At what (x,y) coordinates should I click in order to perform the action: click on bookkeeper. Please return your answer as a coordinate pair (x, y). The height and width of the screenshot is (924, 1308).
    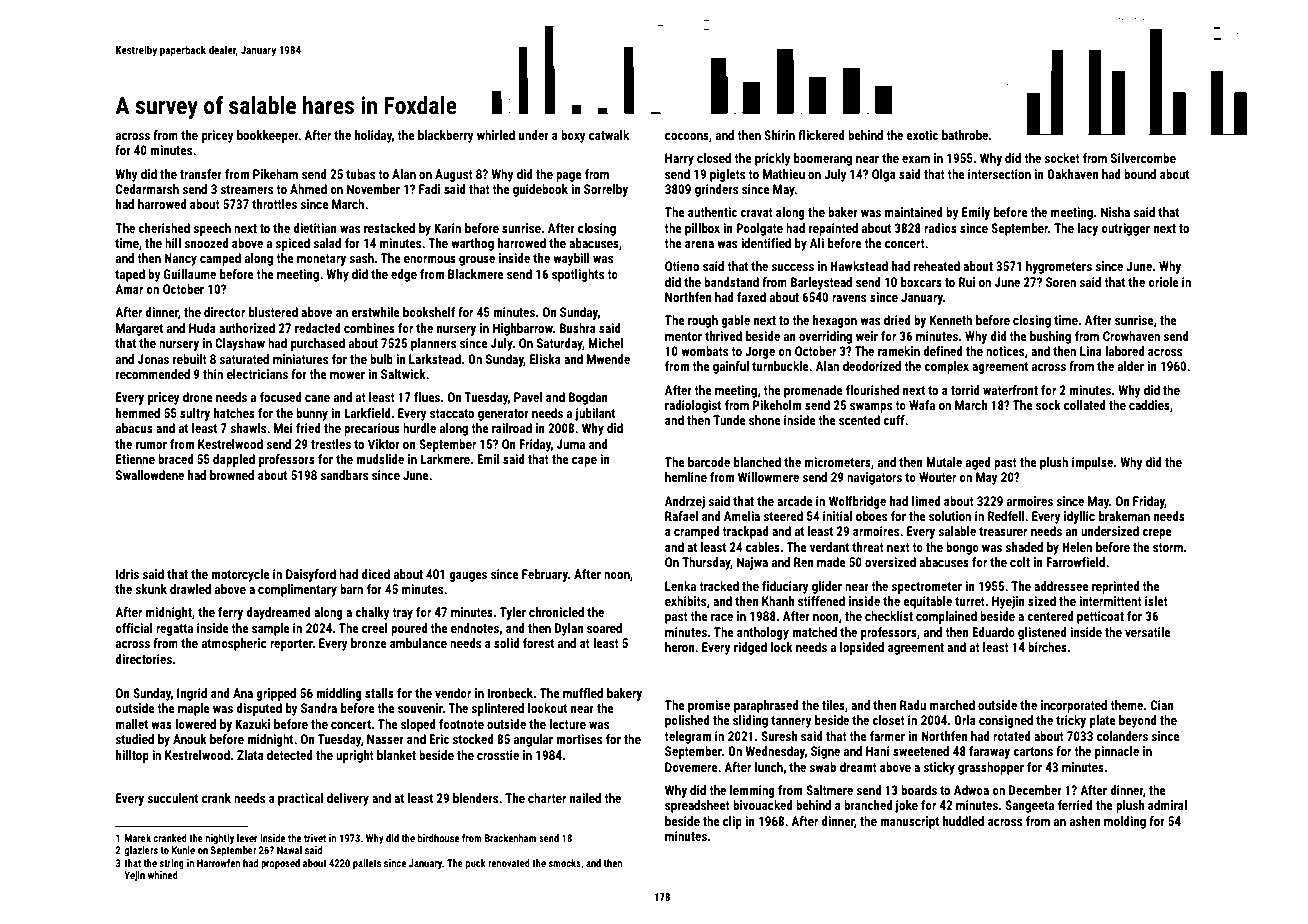
    Looking at the image, I should click on (268, 136).
